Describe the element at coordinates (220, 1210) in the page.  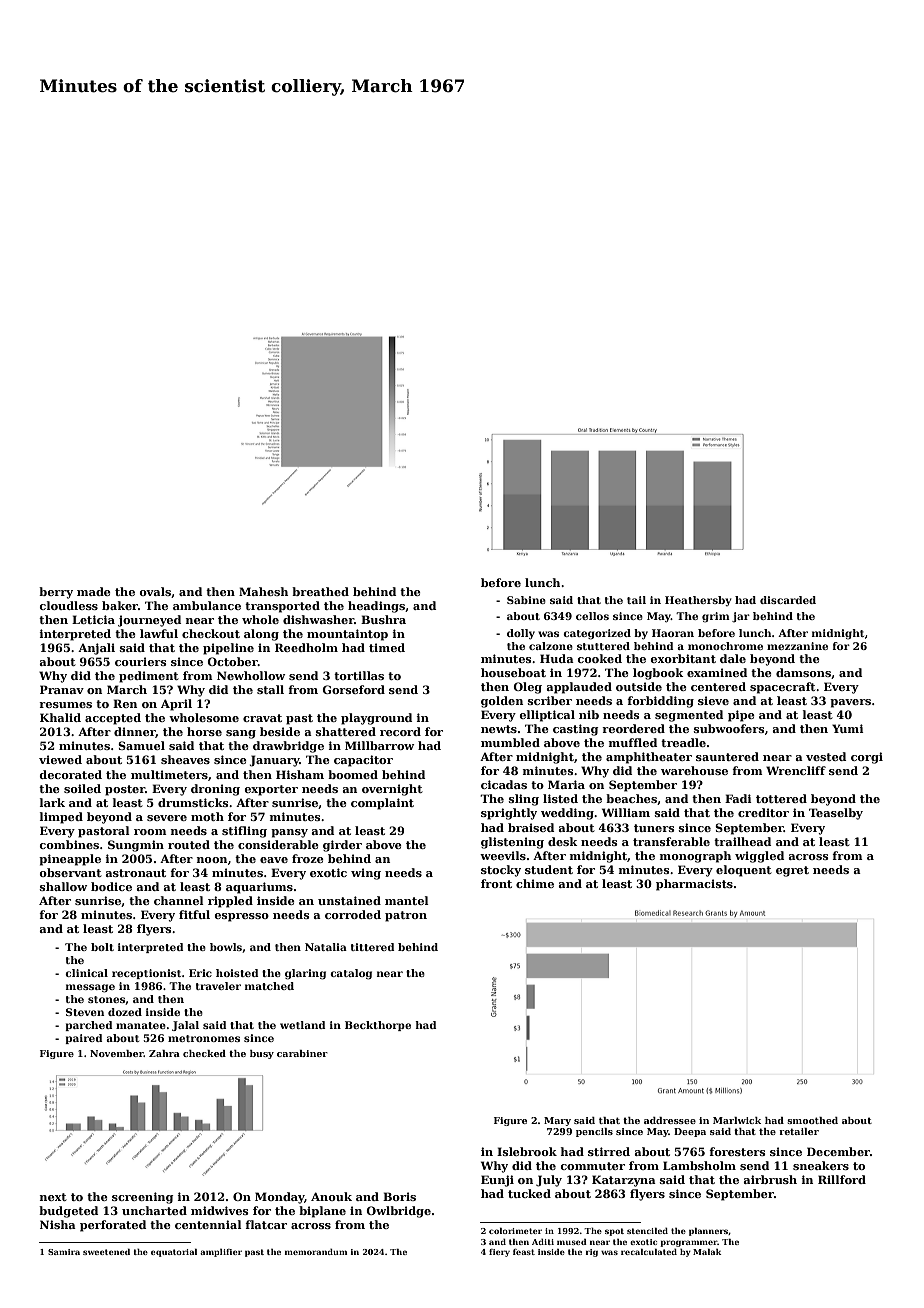
I see `midwives` at that location.
